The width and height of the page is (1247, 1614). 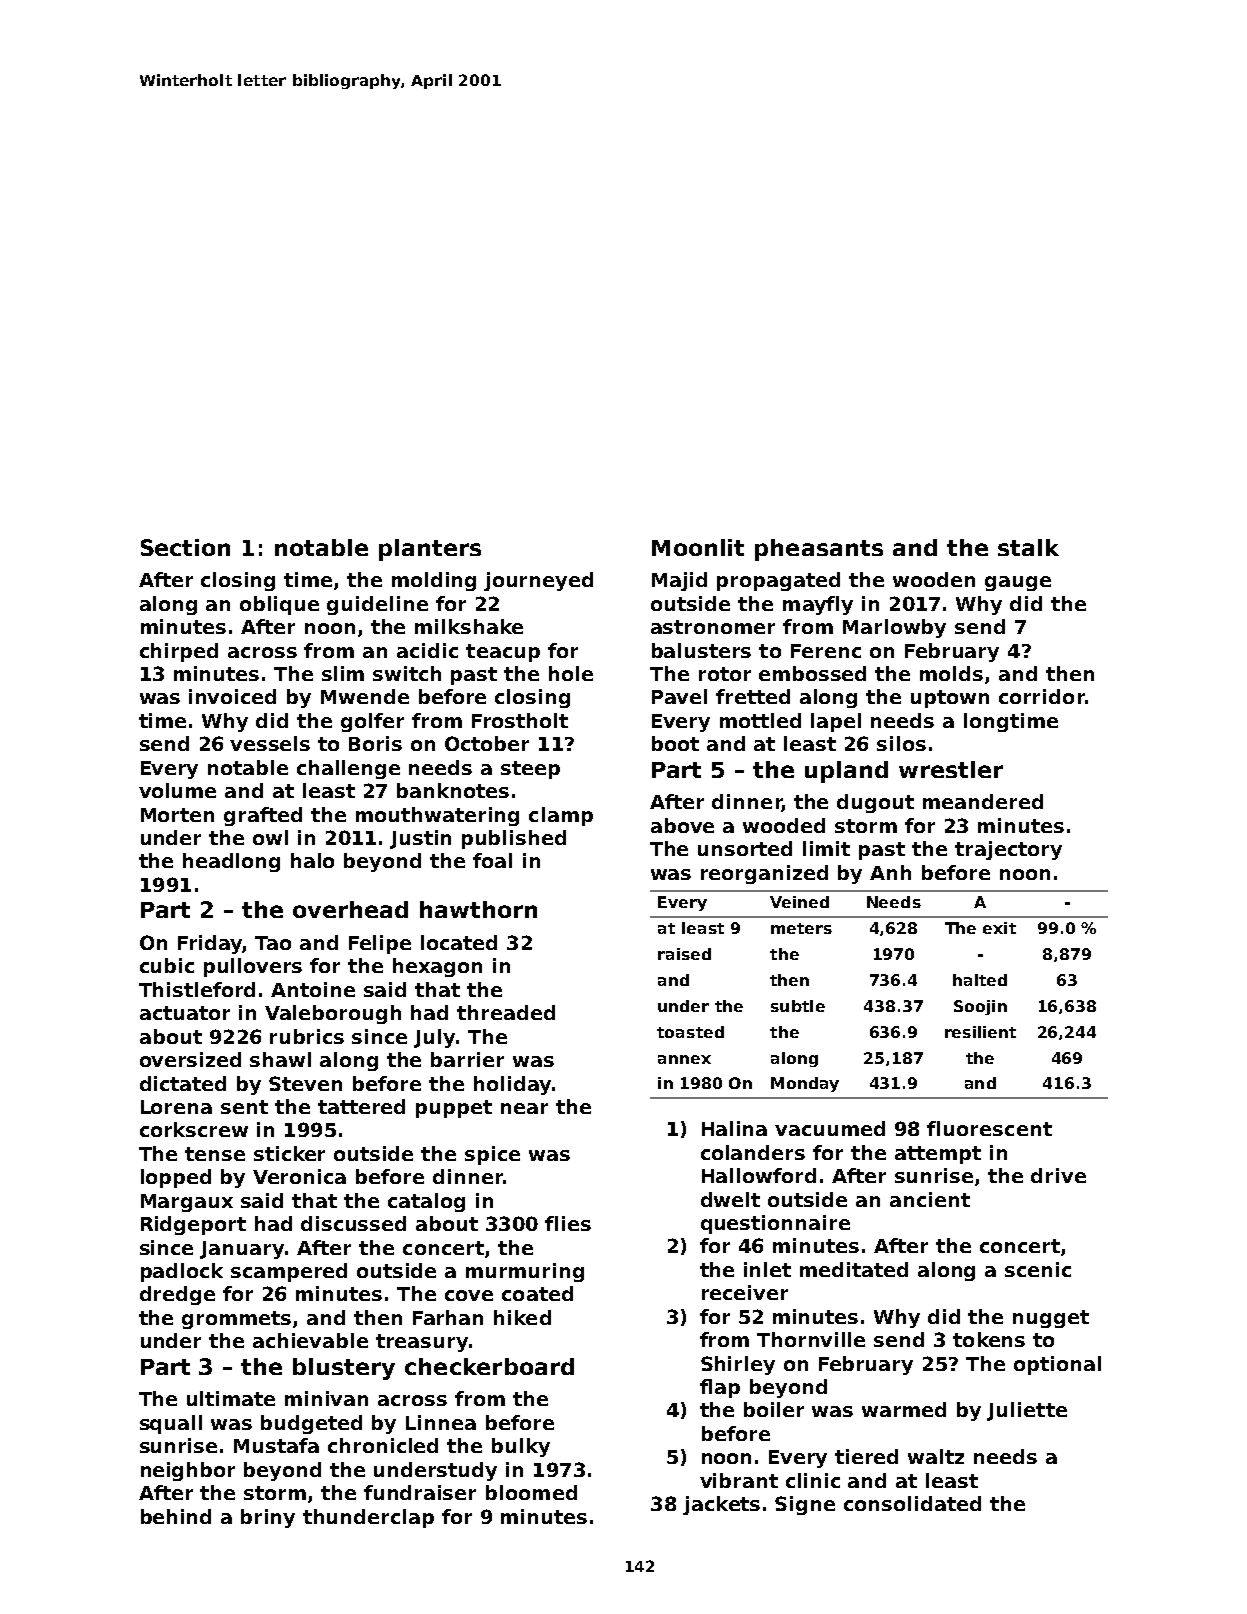 What do you see at coordinates (1027, 1411) in the page?
I see `Juliette` at bounding box center [1027, 1411].
